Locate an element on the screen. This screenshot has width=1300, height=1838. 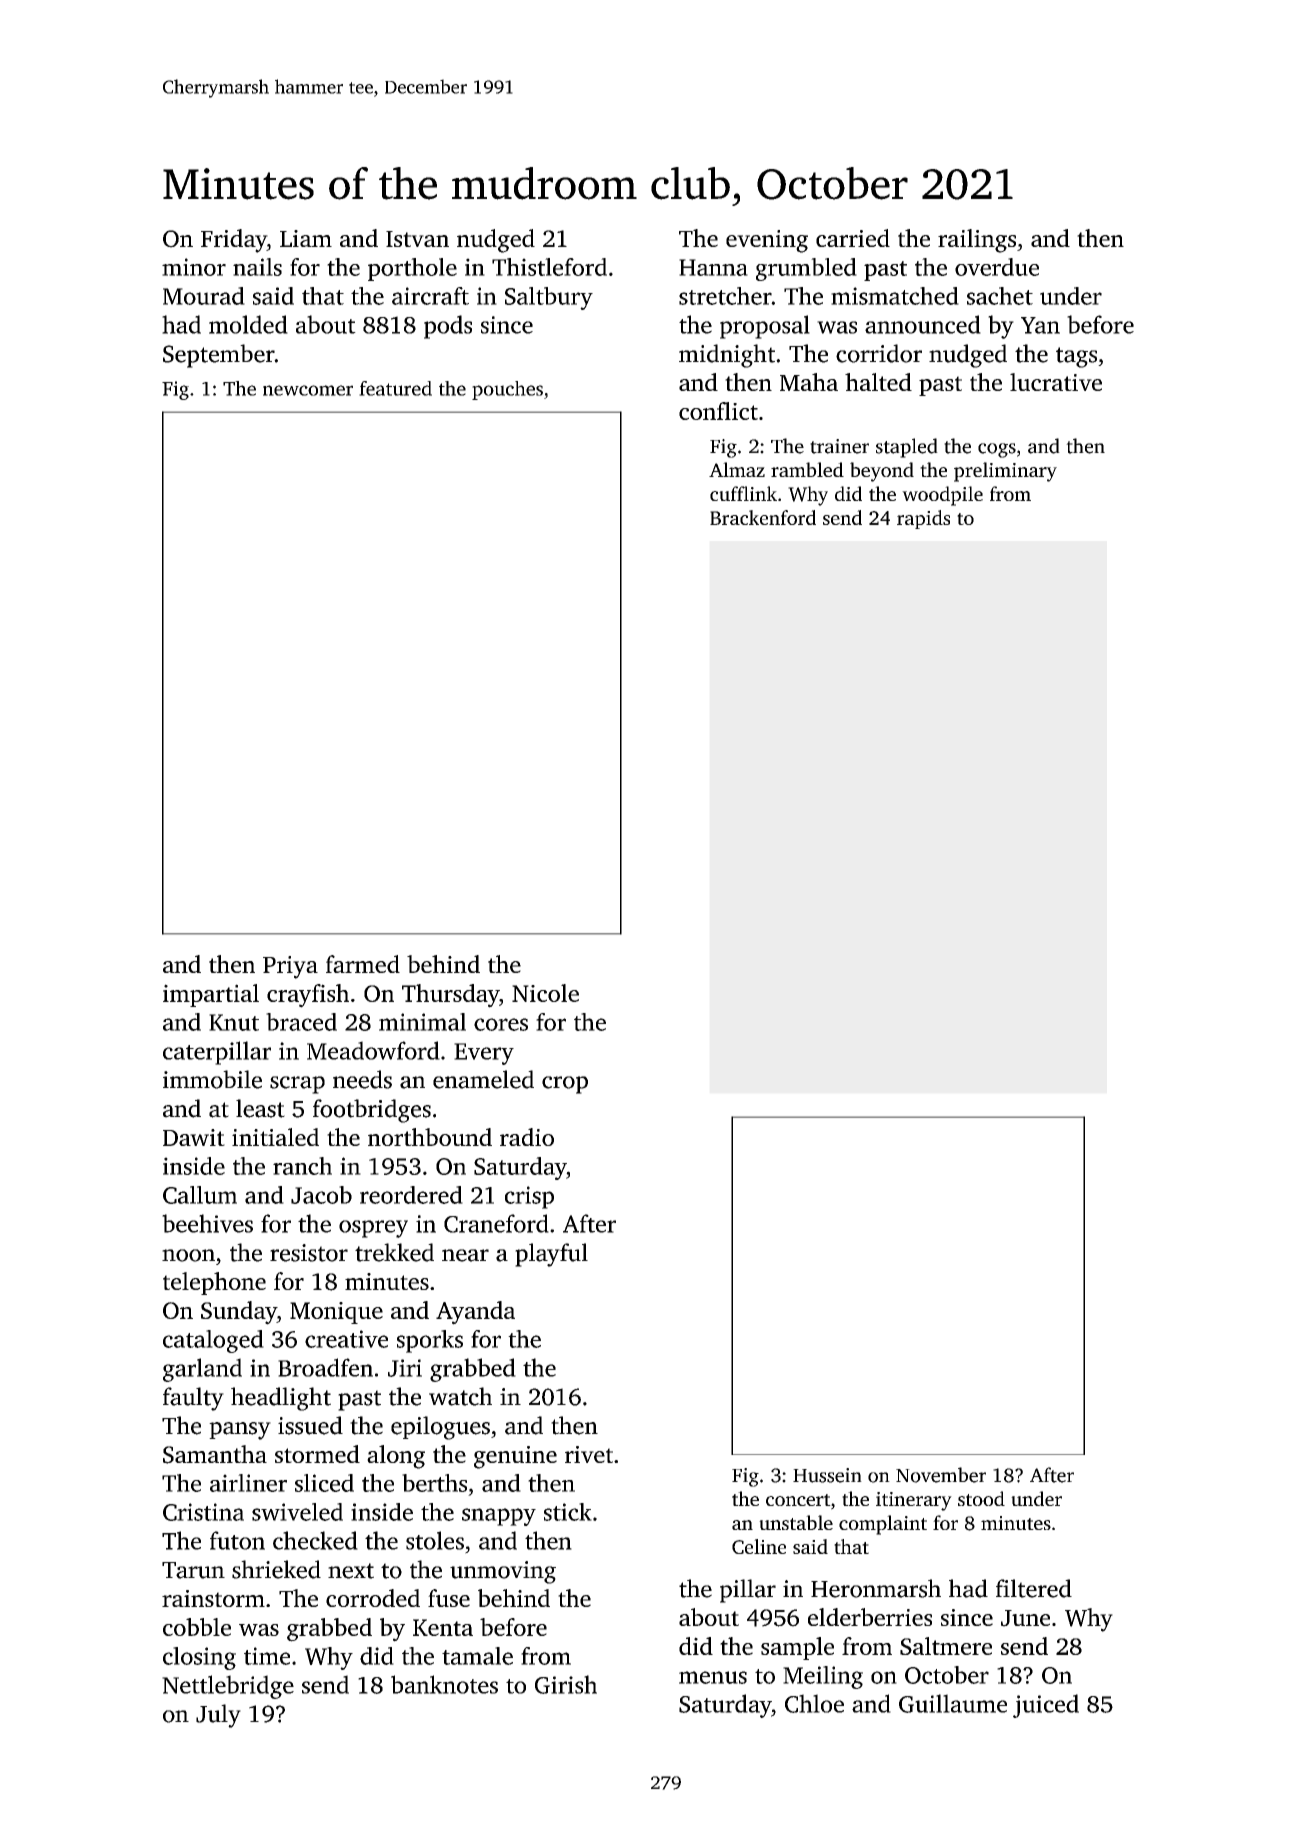
pouches is located at coordinates (507, 390).
